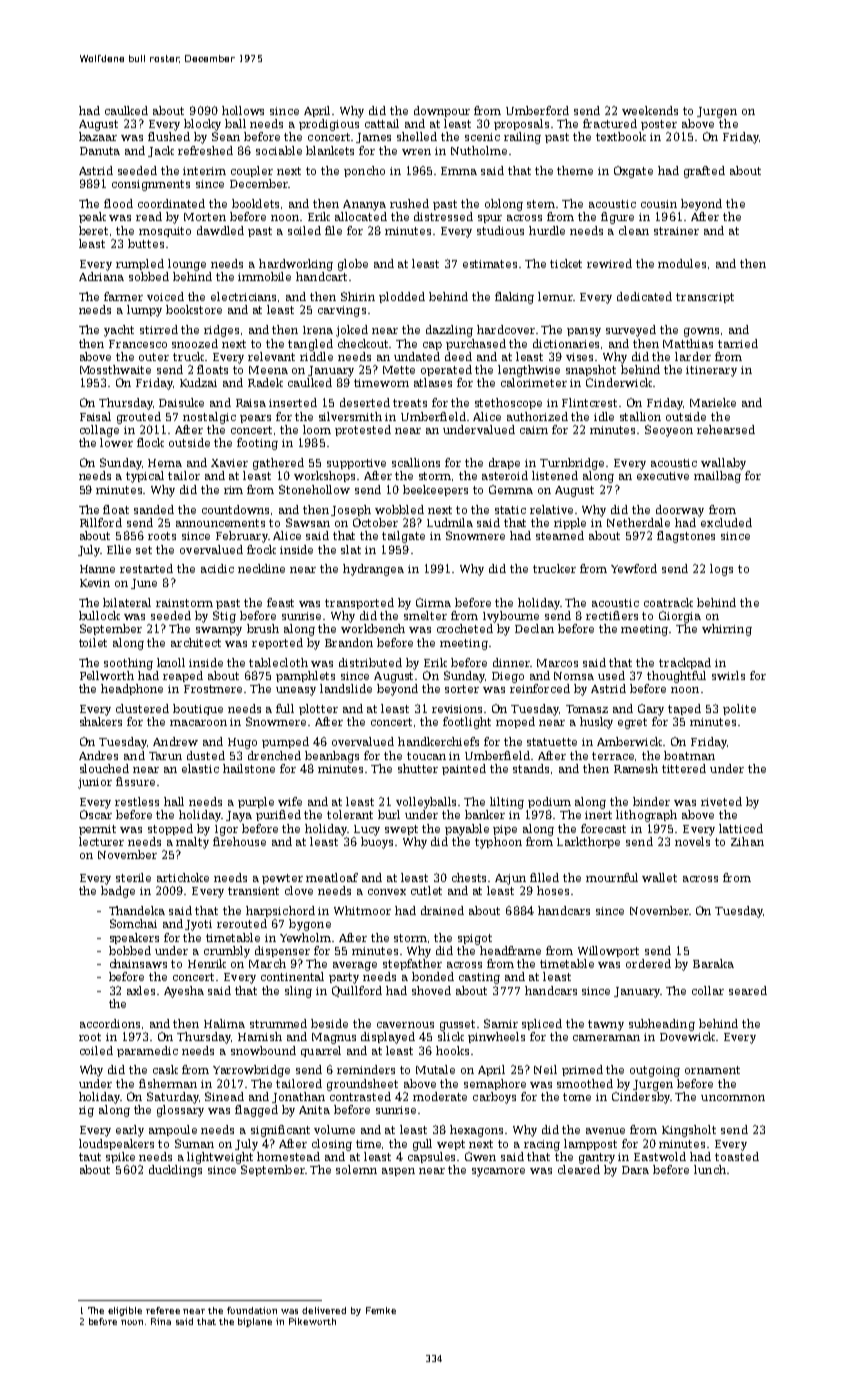  Describe the element at coordinates (137, 801) in the document. I see `restless` at that location.
